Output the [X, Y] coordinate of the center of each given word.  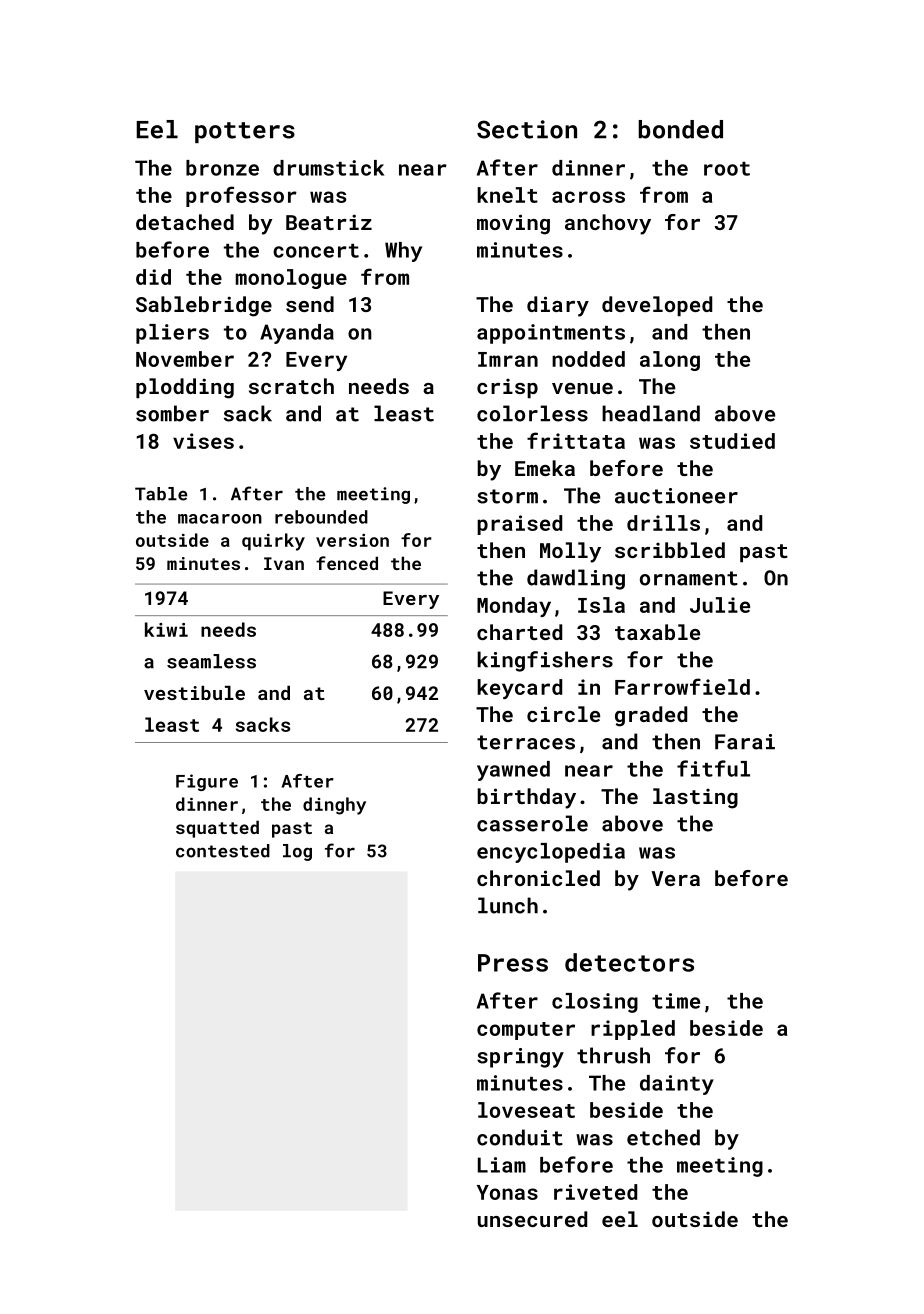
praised [519, 525]
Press [513, 963]
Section [527, 129]
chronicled [538, 878]
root [727, 169]
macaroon [220, 519]
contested [223, 851]
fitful [713, 768]
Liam [502, 1165]
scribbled [670, 550]
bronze [222, 168]
